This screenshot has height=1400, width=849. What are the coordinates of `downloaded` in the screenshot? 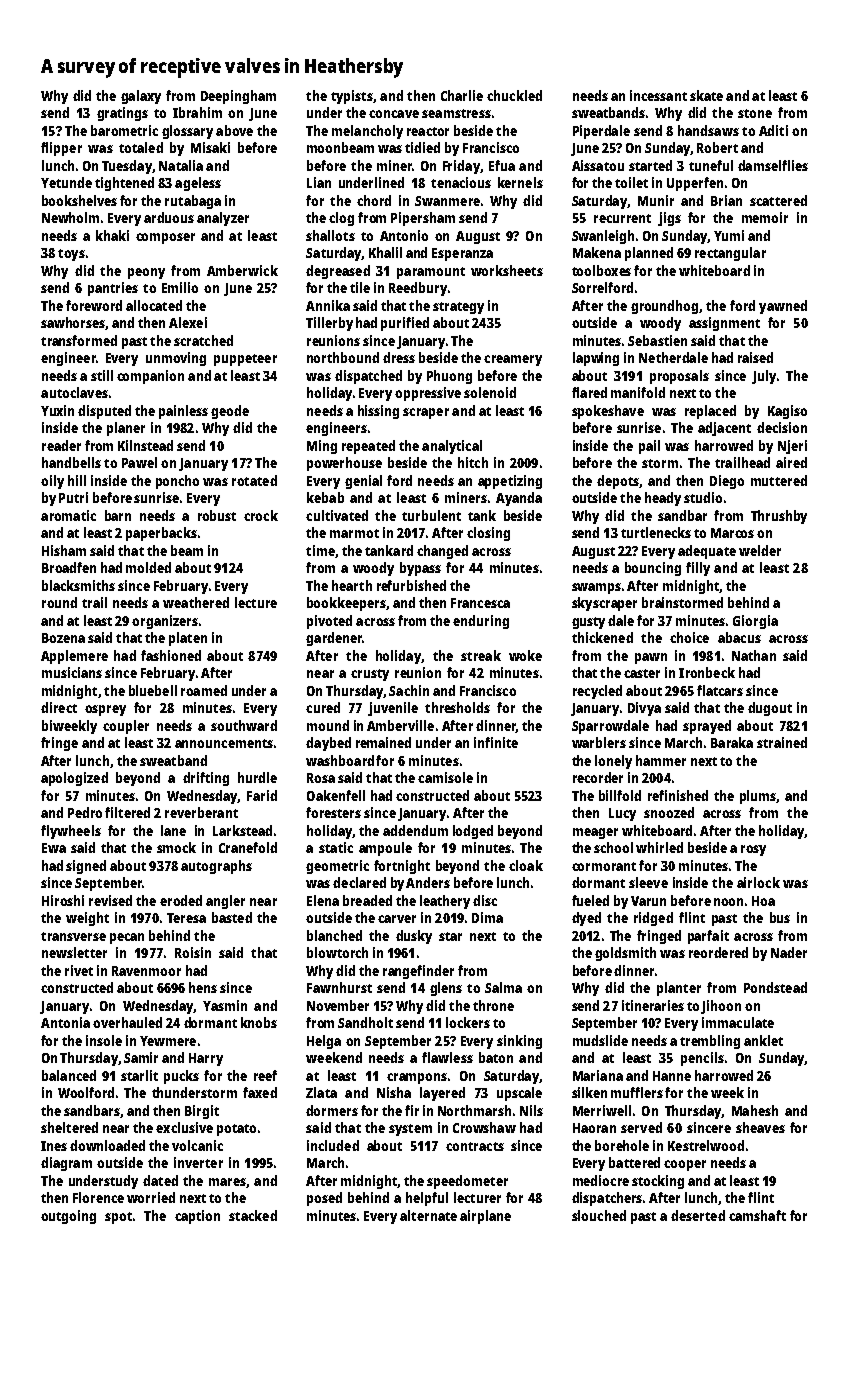 It's located at (107, 1145).
